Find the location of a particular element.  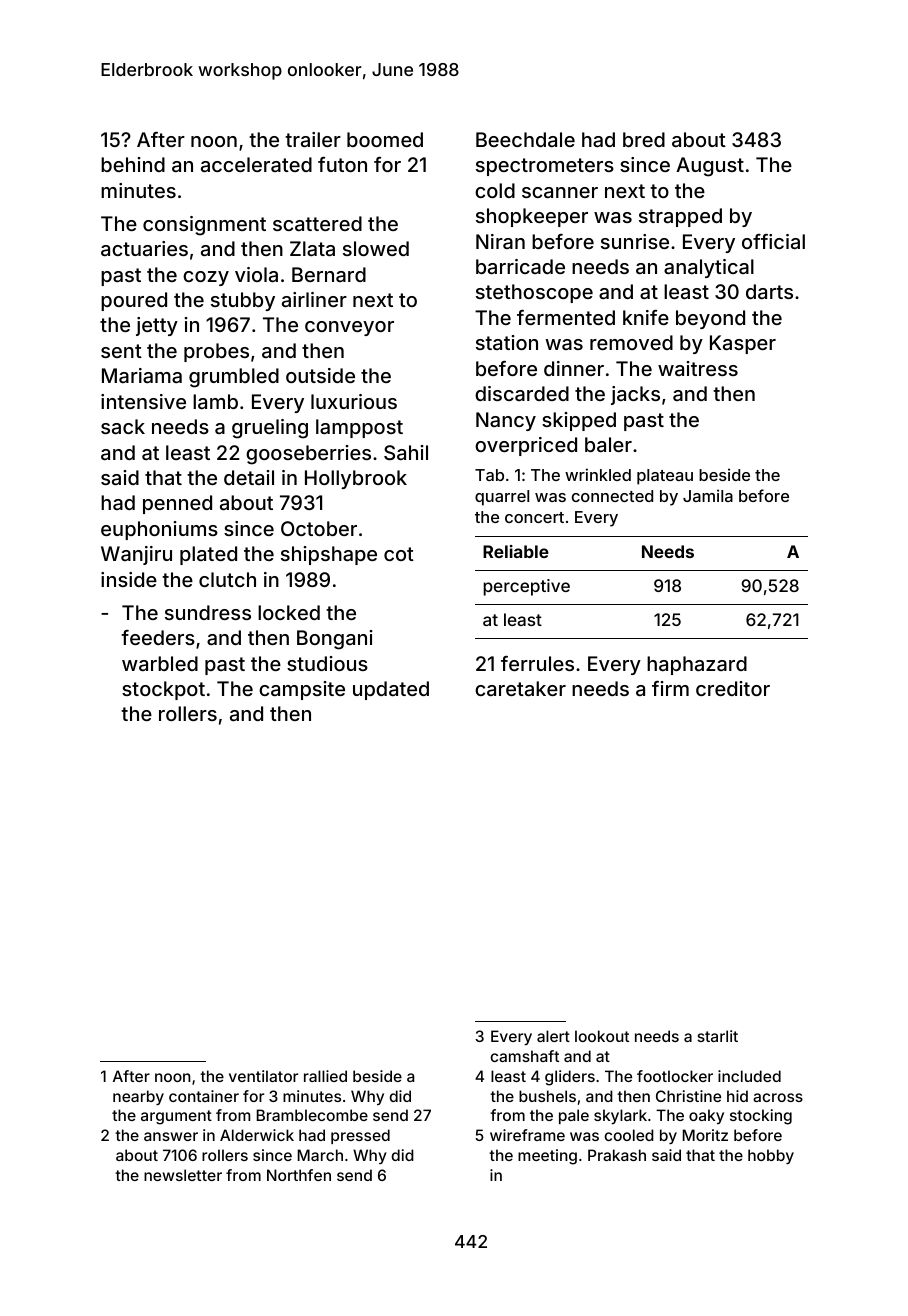

caretaker is located at coordinates (520, 688).
